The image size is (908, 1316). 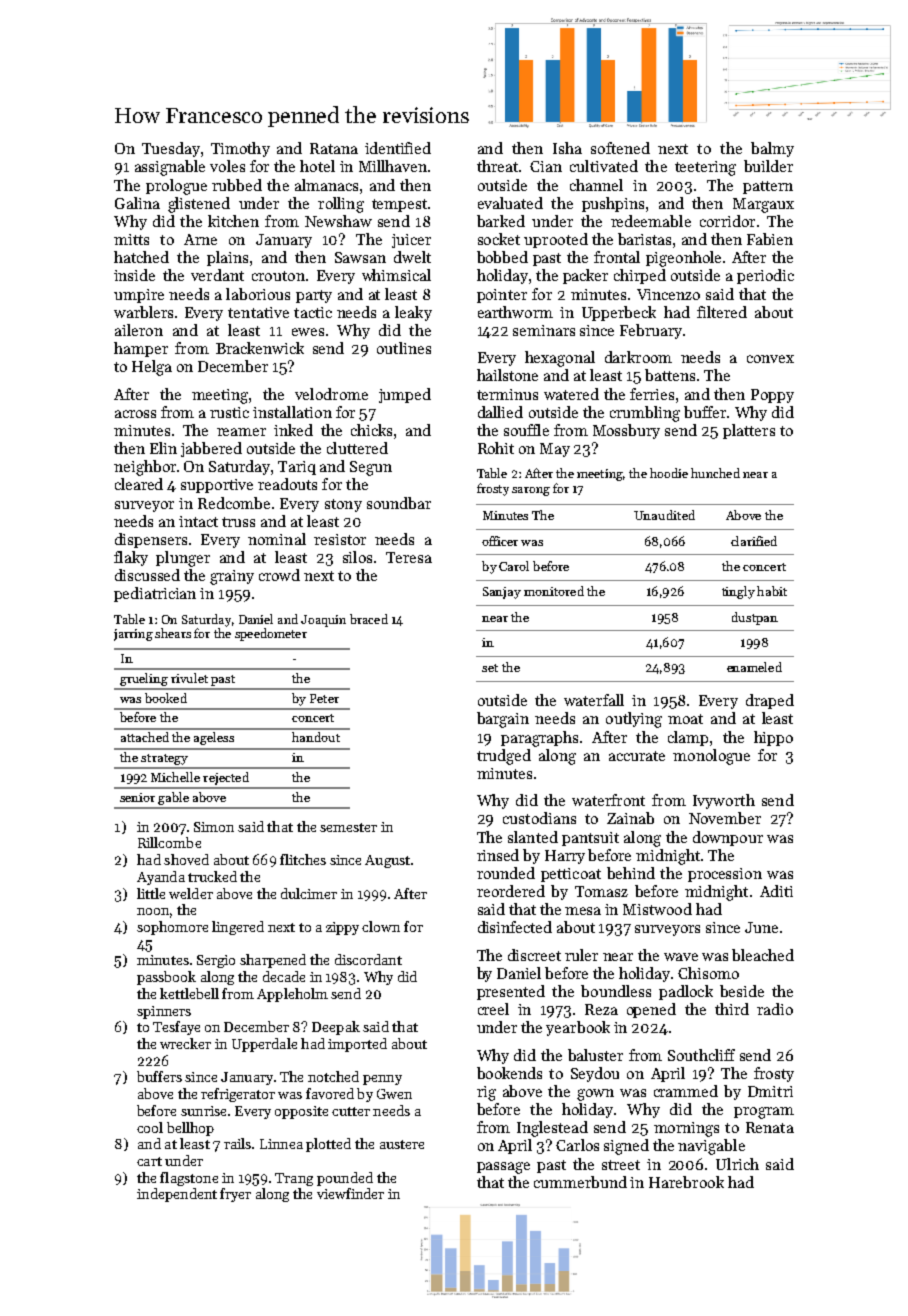 I want to click on Peter, so click(x=324, y=698).
